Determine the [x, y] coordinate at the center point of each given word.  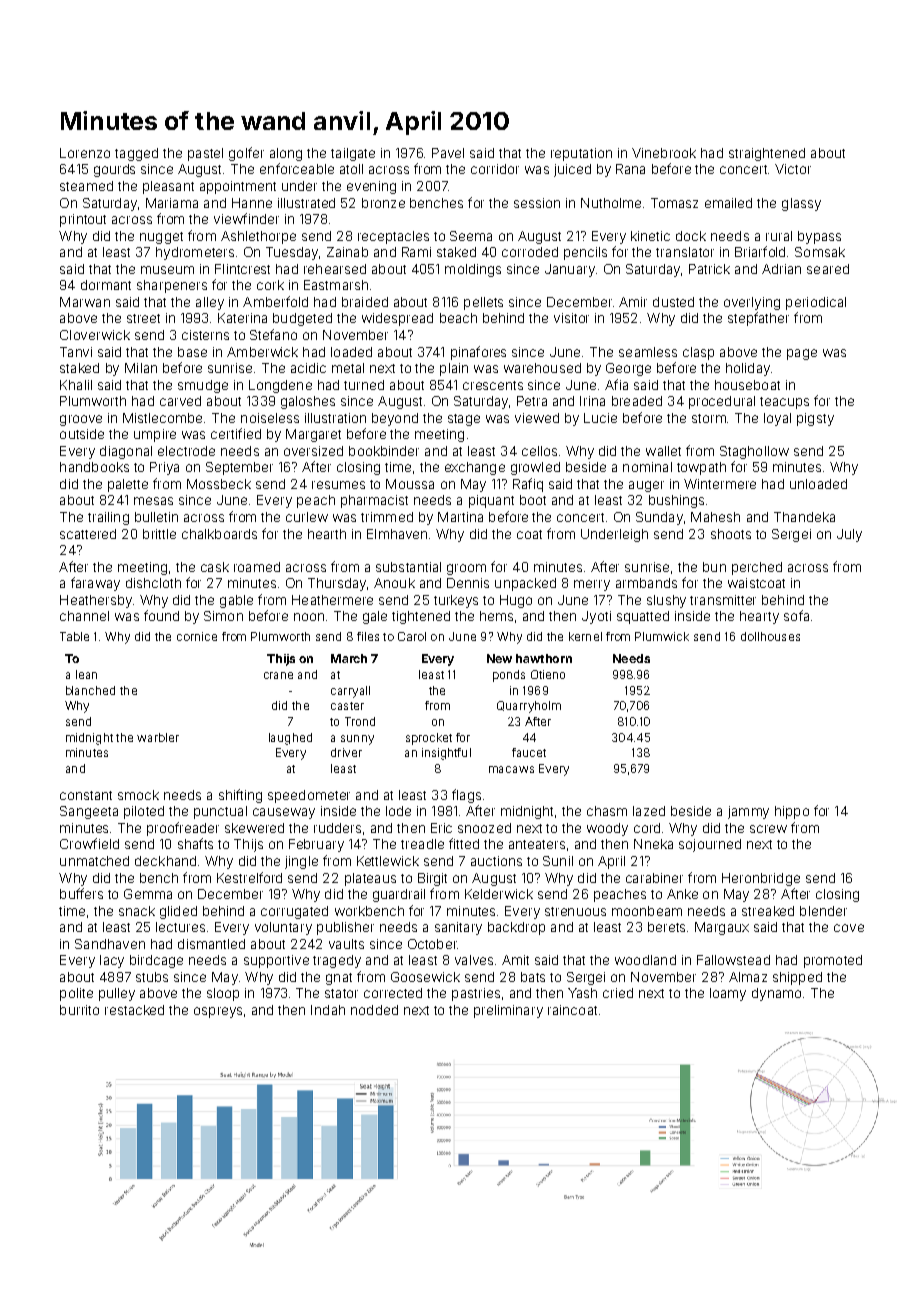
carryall [350, 692]
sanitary [458, 928]
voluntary [283, 928]
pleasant [168, 187]
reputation [581, 154]
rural [779, 236]
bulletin [156, 517]
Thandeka [804, 517]
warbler [158, 737]
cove [849, 928]
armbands [646, 583]
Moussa [410, 484]
